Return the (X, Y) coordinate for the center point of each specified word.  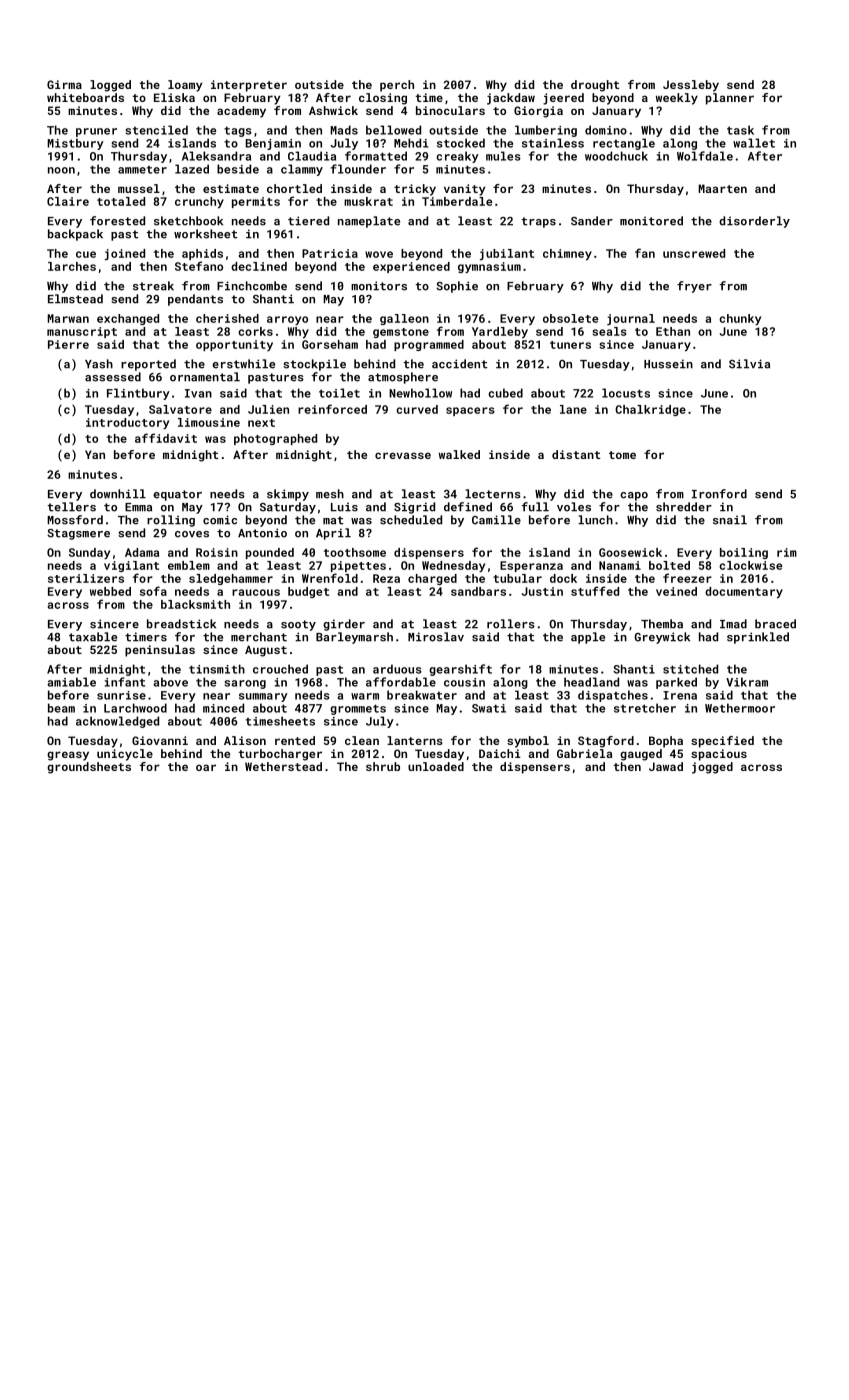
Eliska (174, 97)
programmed (429, 345)
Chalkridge (650, 410)
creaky (457, 157)
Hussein (668, 364)
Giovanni (160, 740)
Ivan (198, 393)
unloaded (436, 766)
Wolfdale (705, 156)
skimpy (288, 495)
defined (468, 507)
